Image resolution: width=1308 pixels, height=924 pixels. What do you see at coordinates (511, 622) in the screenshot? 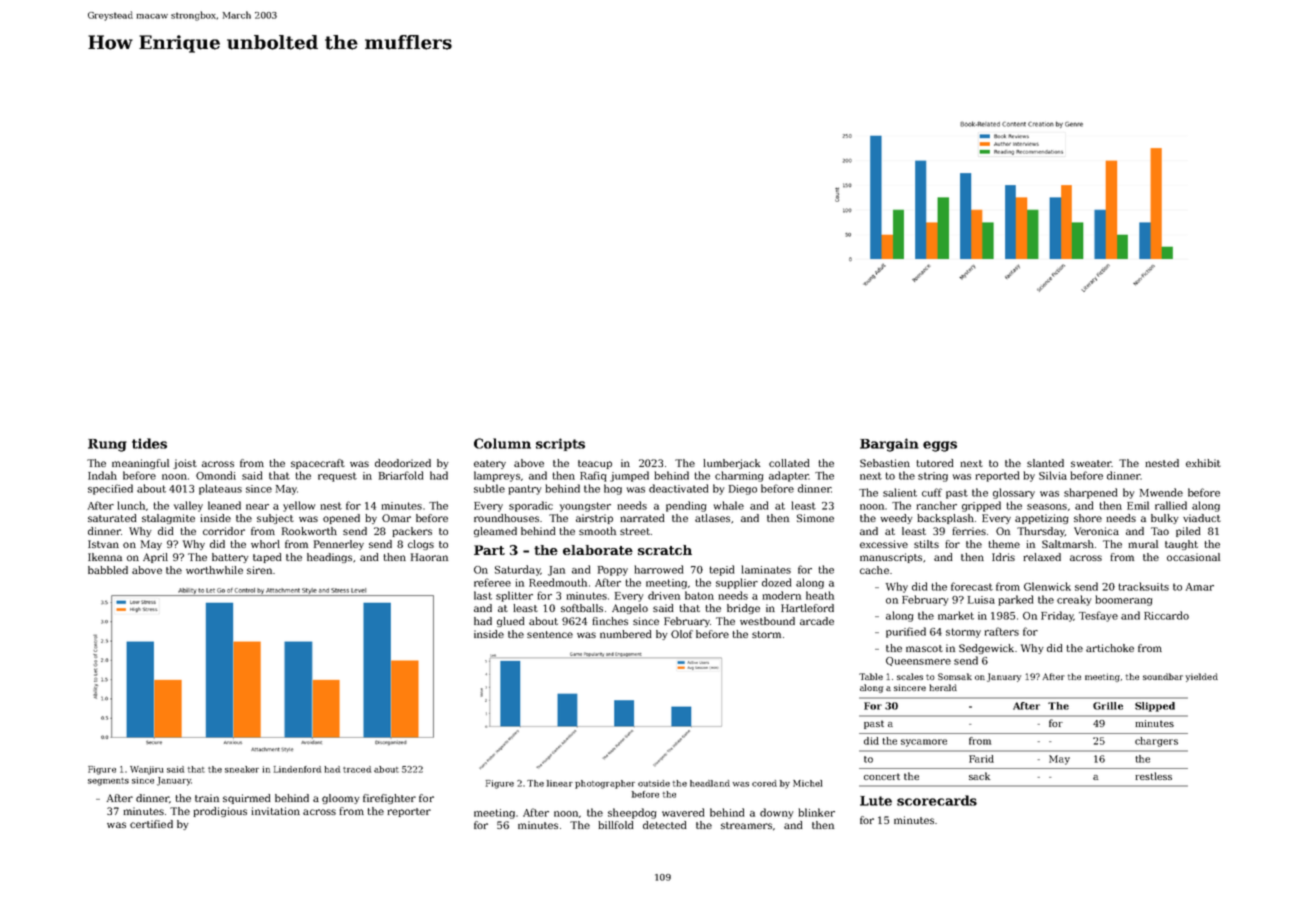
I see `glued` at bounding box center [511, 622].
